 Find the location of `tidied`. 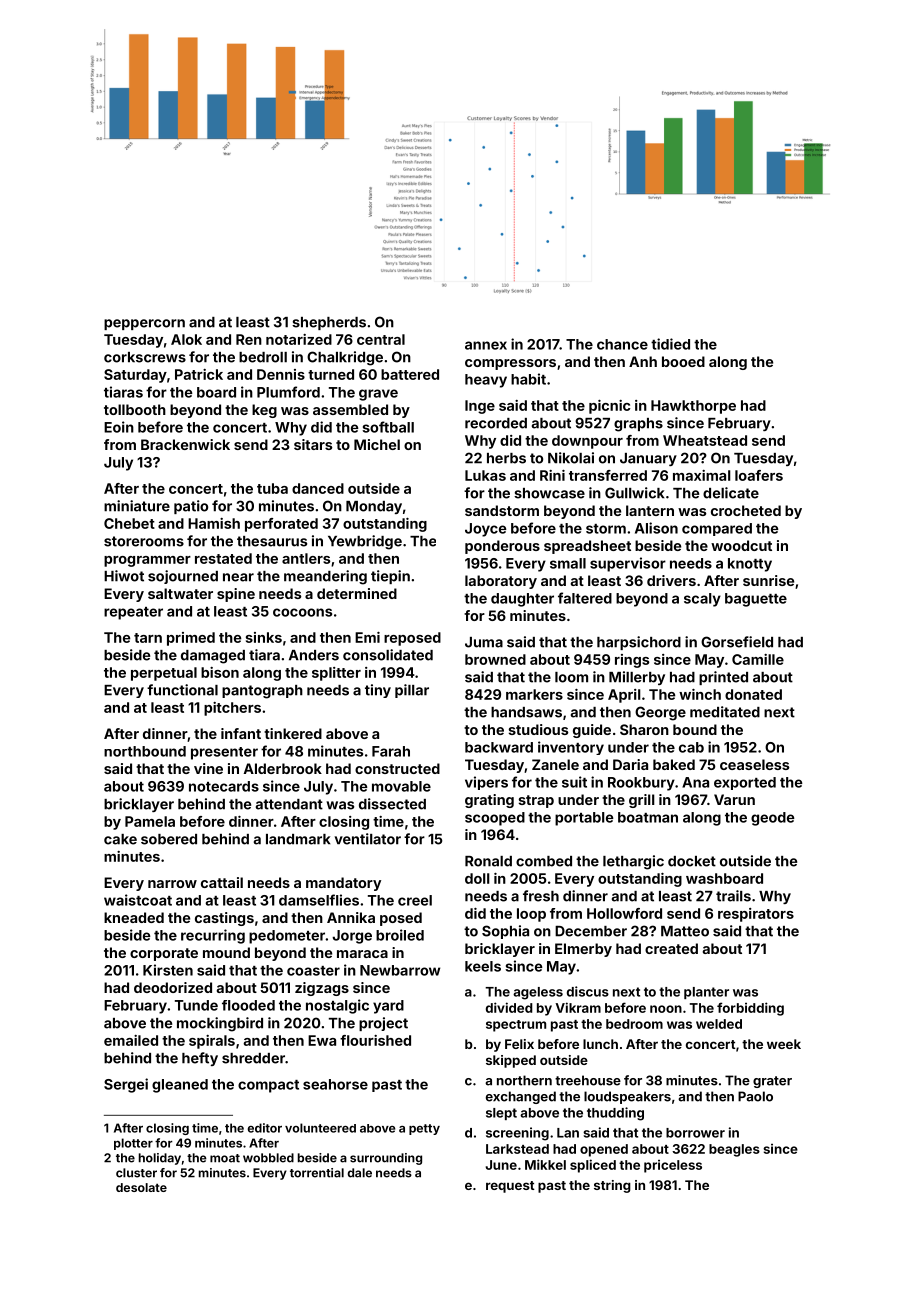

tidied is located at coordinates (670, 344).
